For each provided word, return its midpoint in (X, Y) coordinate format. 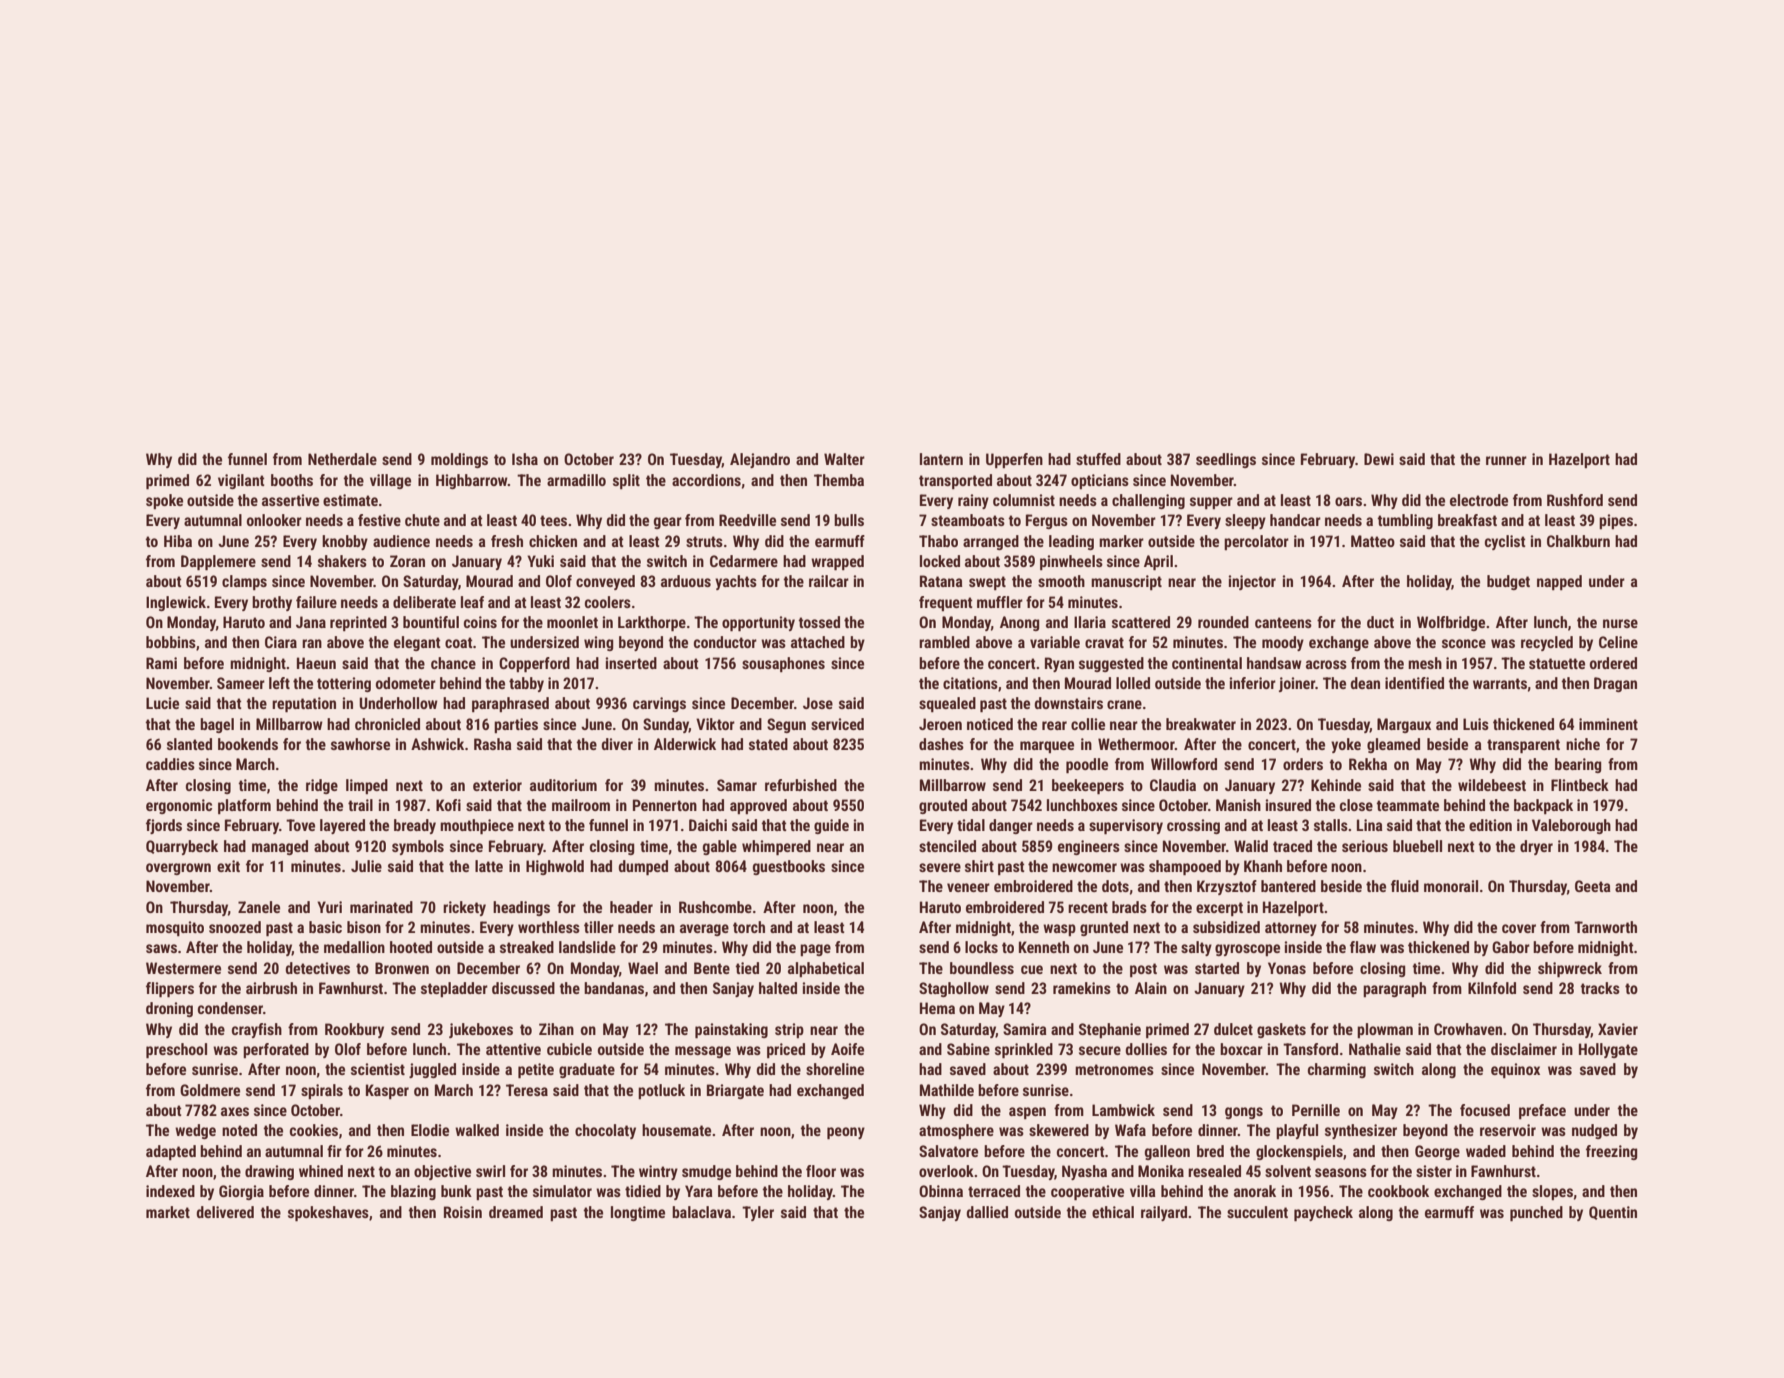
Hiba (178, 541)
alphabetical (826, 969)
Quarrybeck (182, 847)
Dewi (1379, 459)
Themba (839, 480)
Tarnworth (1605, 927)
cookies (314, 1130)
